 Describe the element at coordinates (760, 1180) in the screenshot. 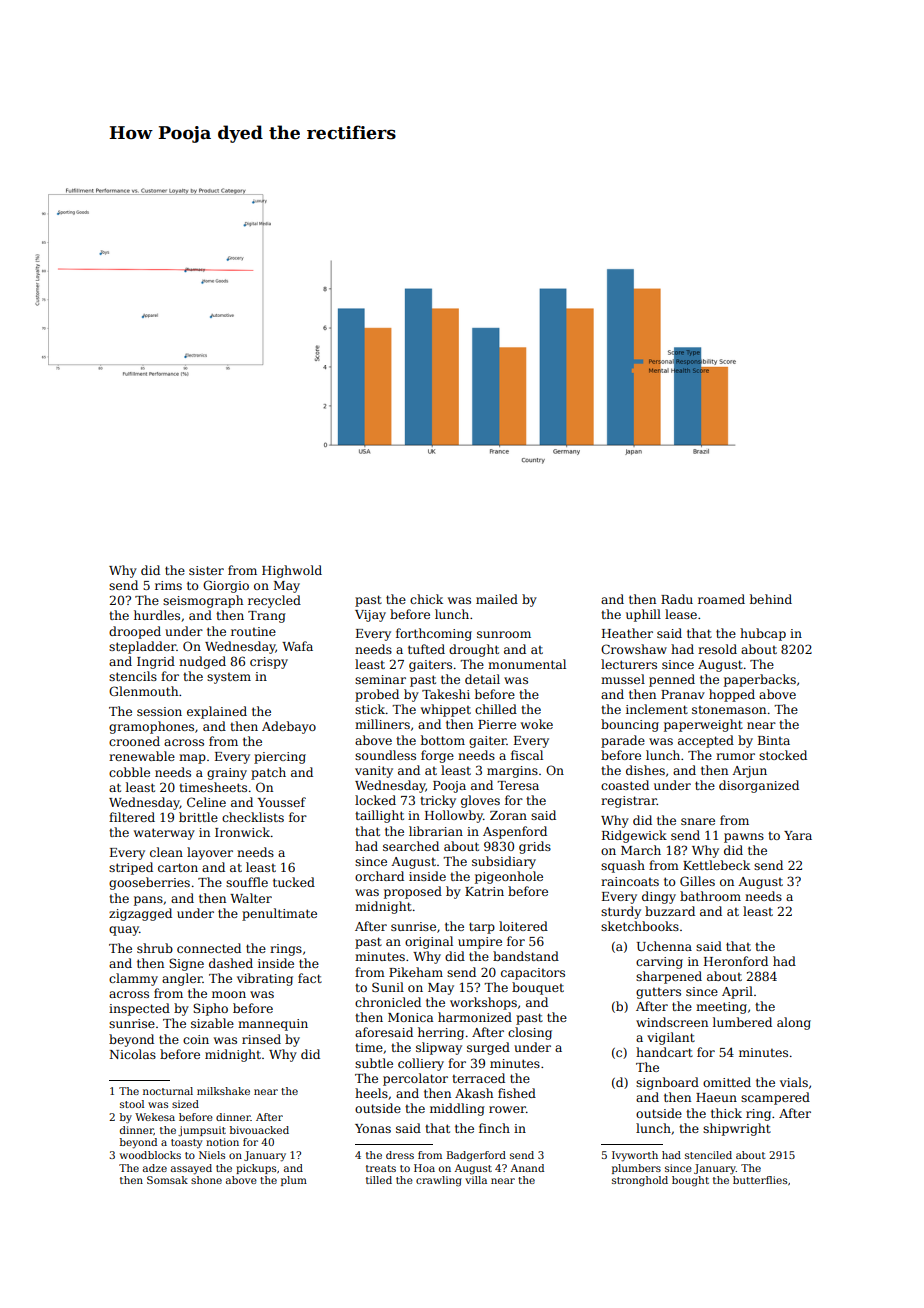

I see `butterflies` at that location.
